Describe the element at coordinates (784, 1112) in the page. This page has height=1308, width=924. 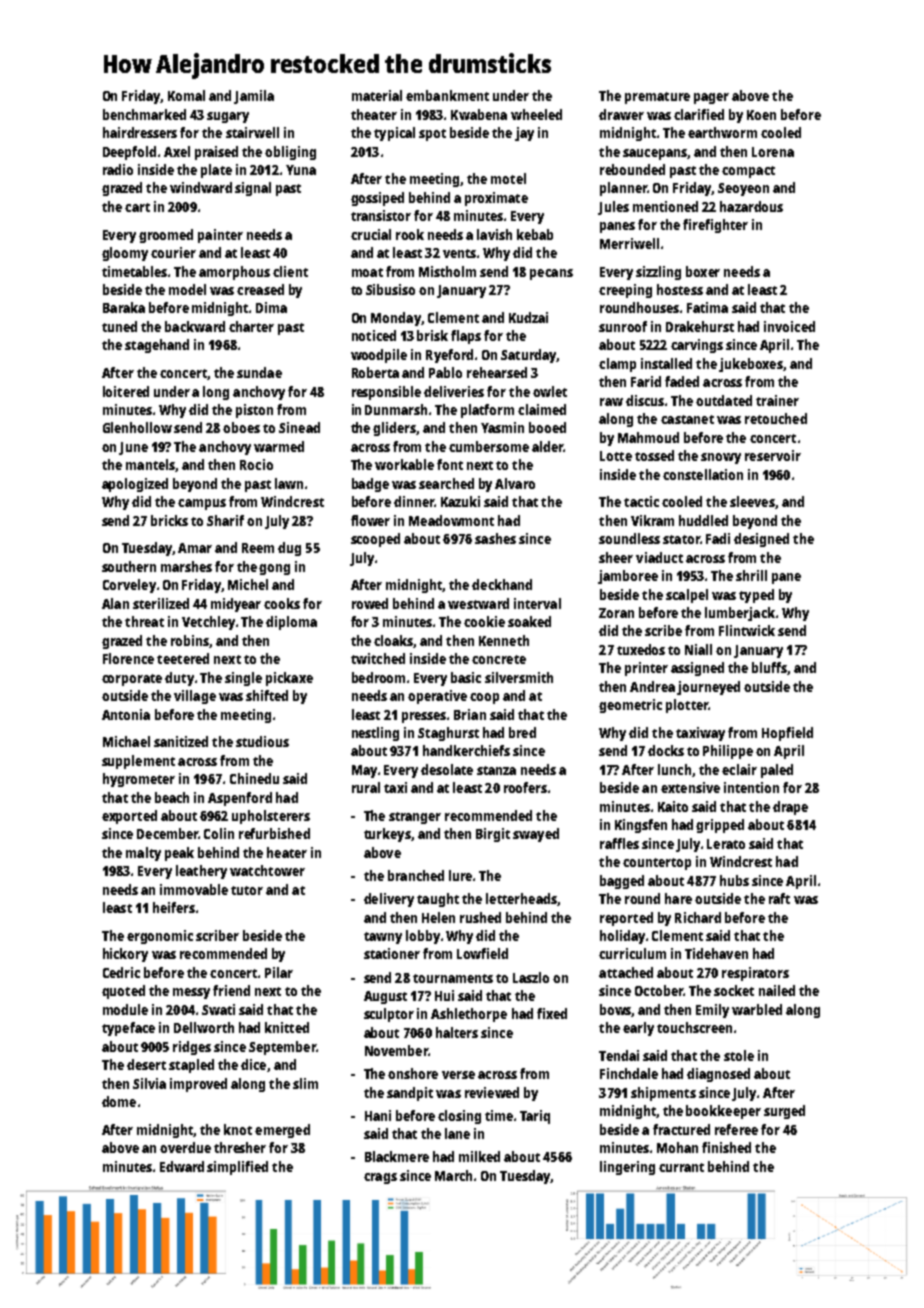
I see `surged` at that location.
